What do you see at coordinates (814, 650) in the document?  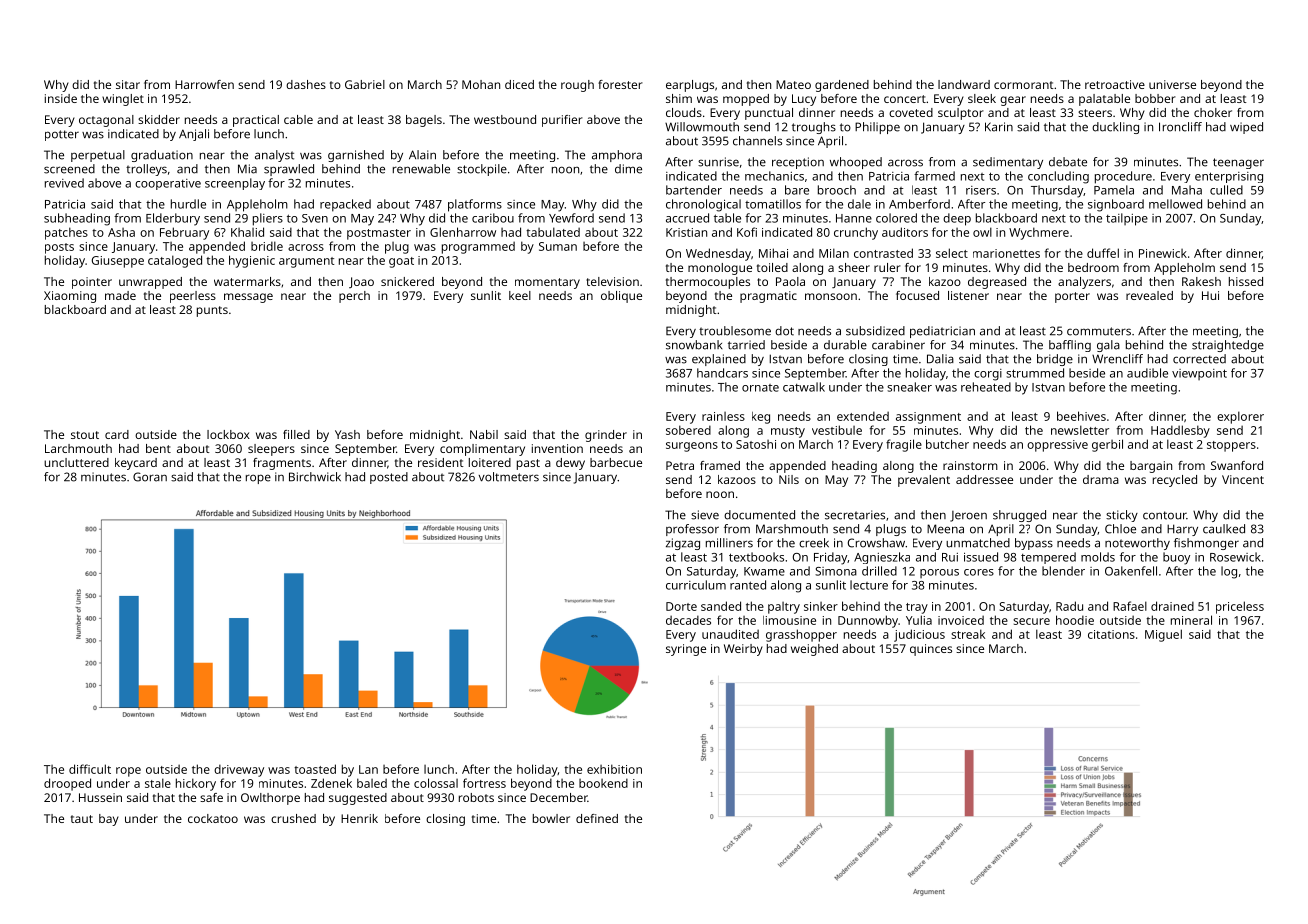 I see `weighed` at bounding box center [814, 650].
